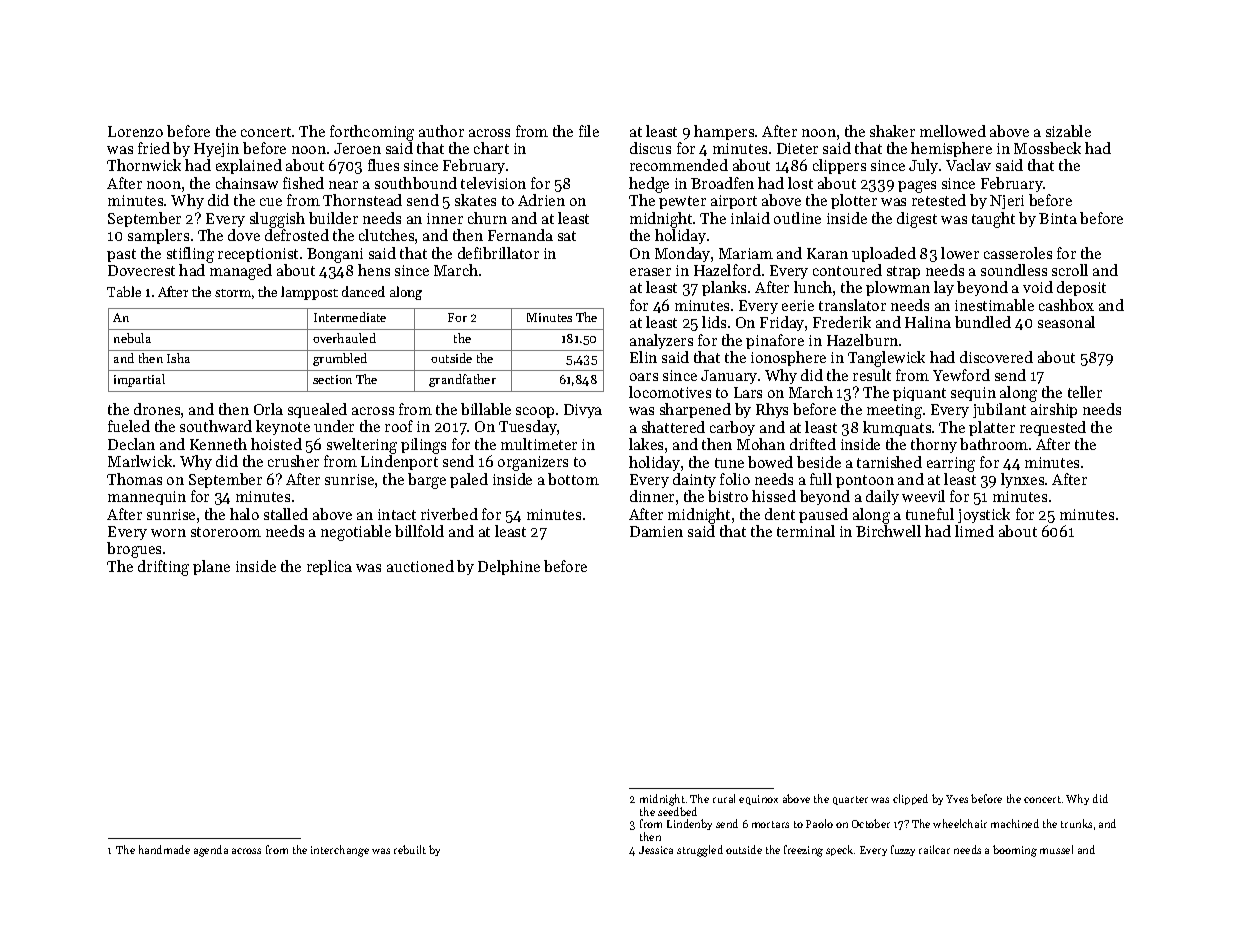 This image has width=1233, height=952. I want to click on Jessica, so click(656, 850).
